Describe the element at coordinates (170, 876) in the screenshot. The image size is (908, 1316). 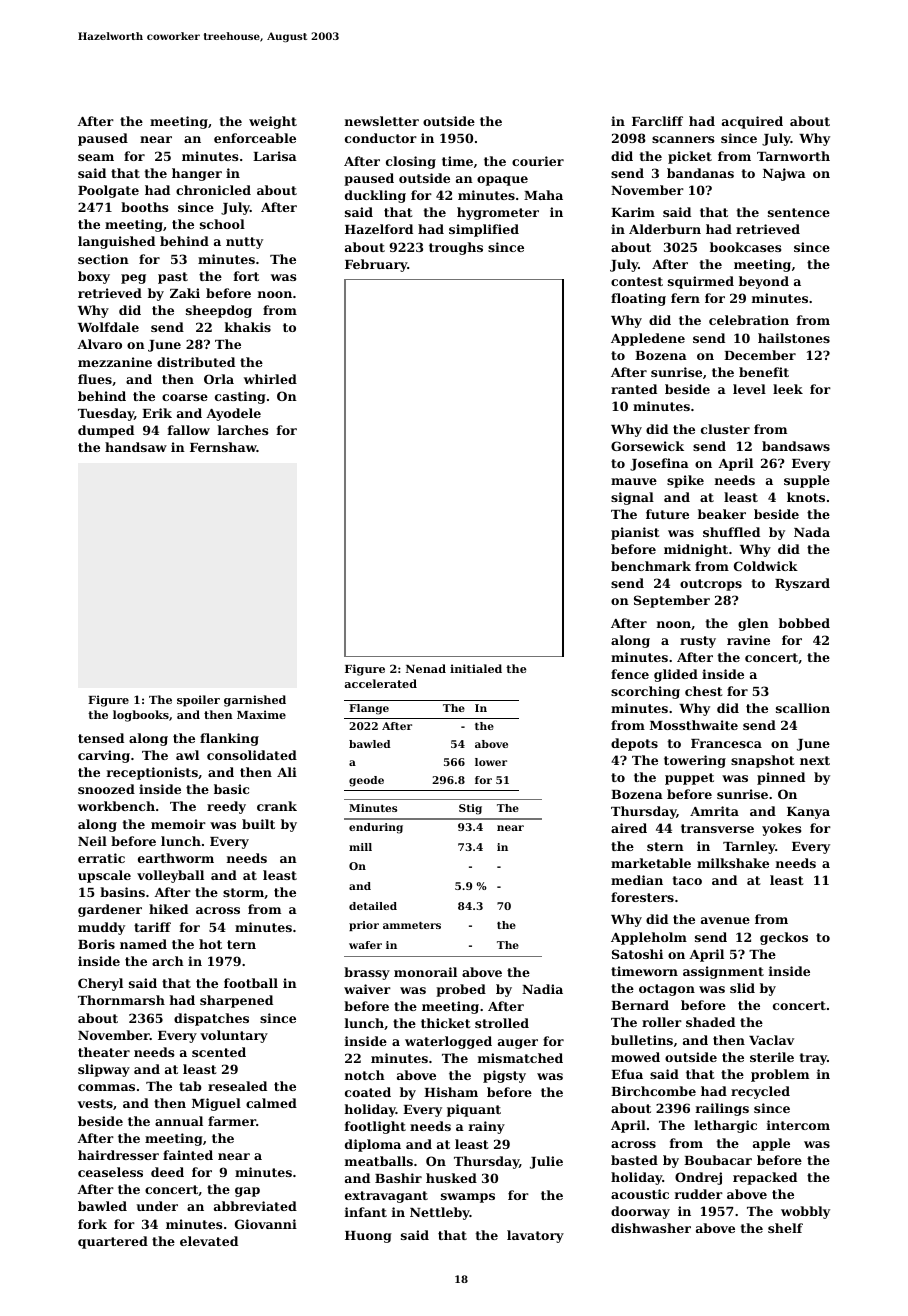
I see `volleyball` at that location.
